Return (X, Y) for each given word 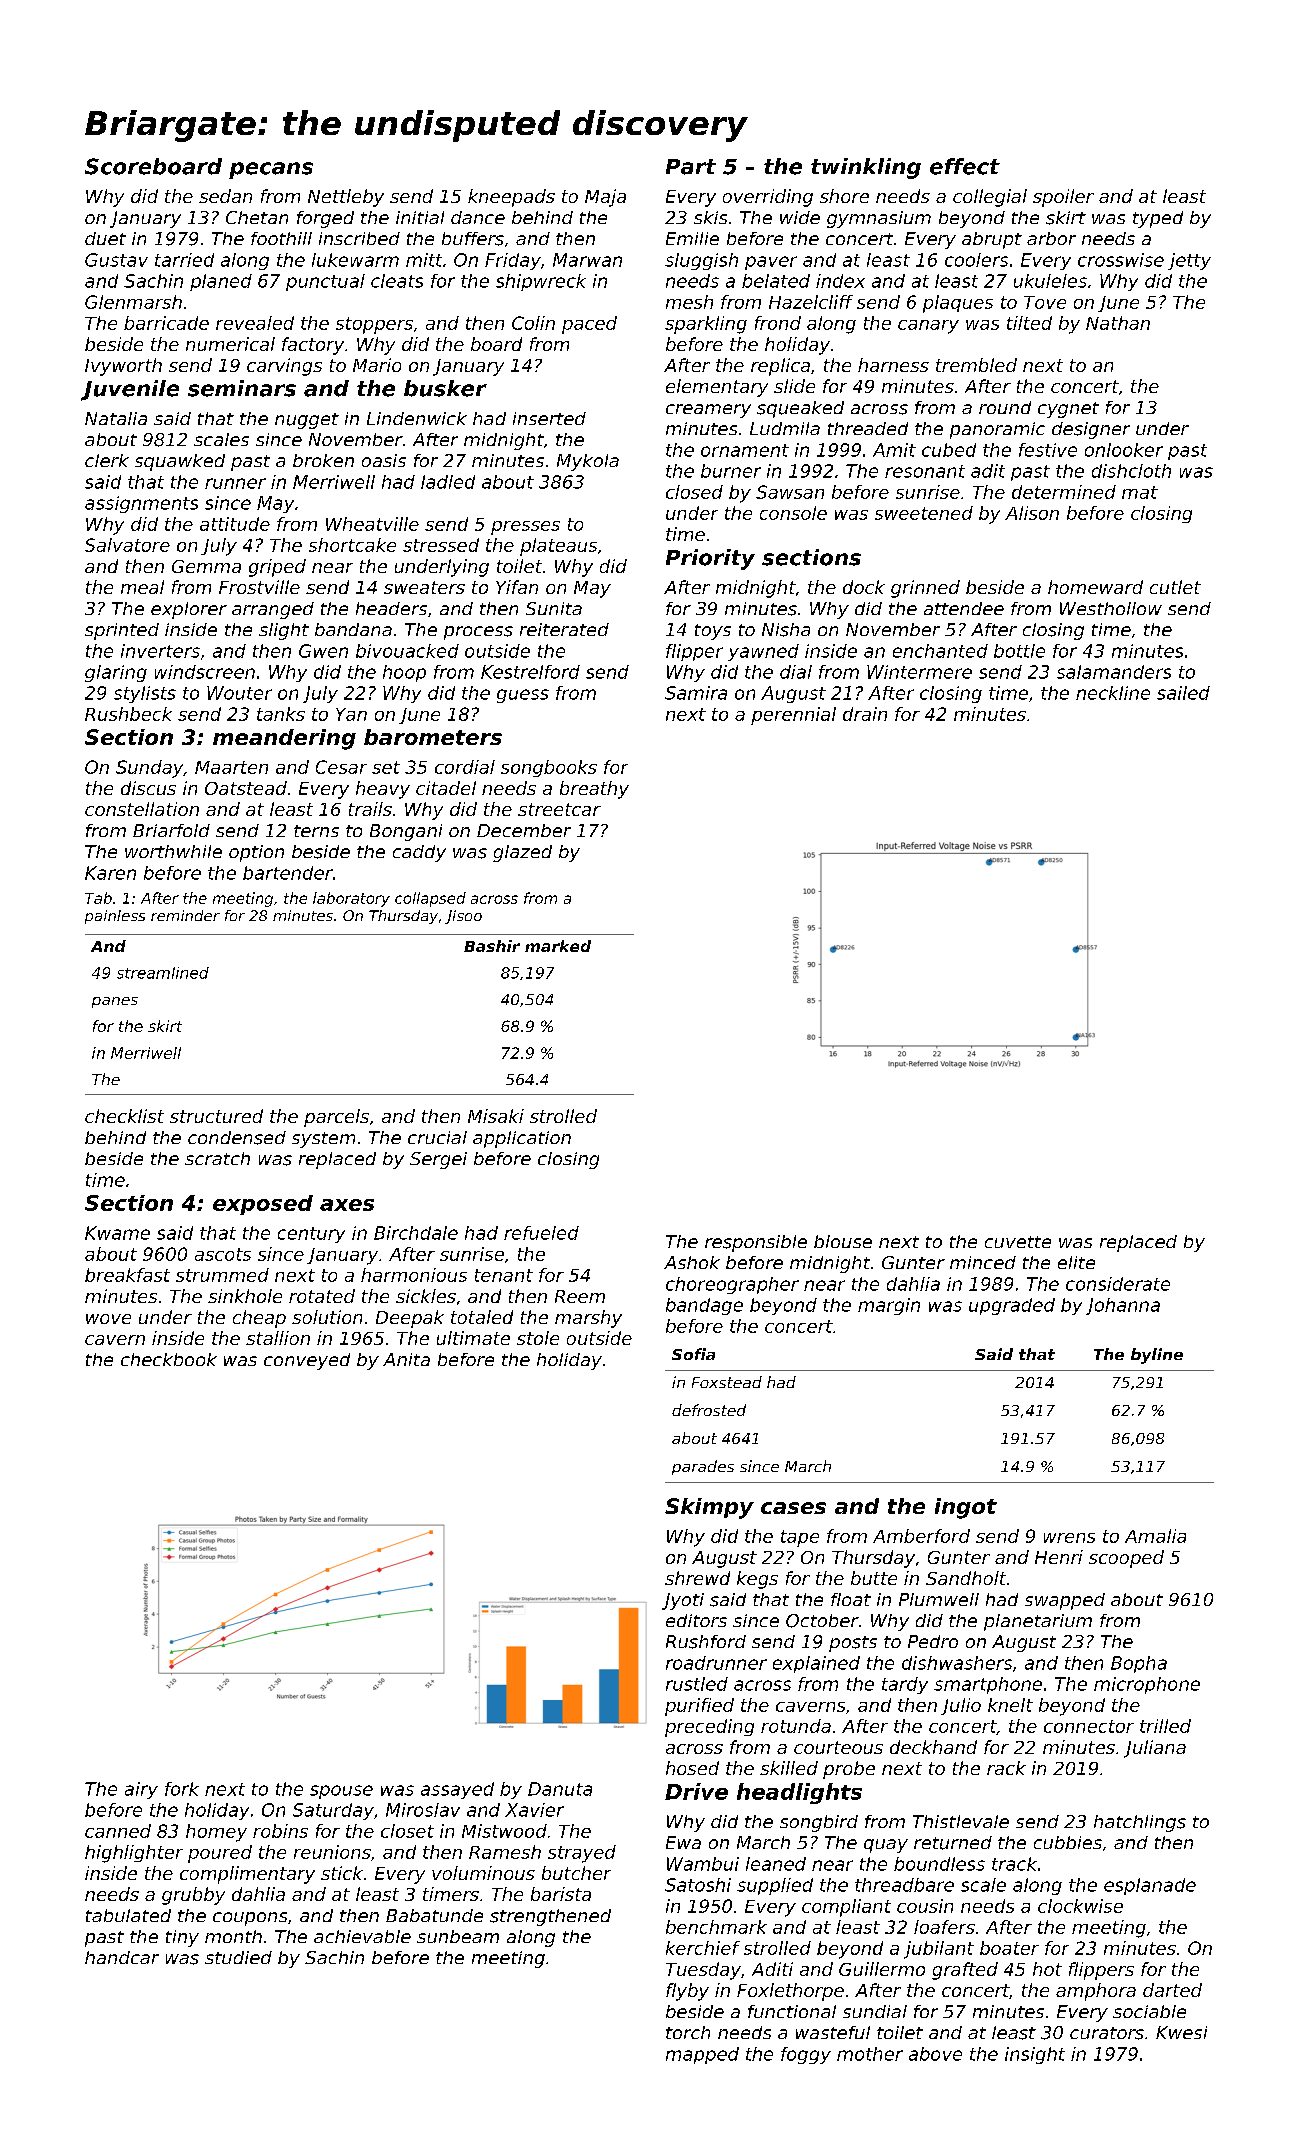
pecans (271, 170)
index (840, 281)
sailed (1183, 693)
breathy (594, 790)
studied (238, 1957)
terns (316, 831)
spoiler (1063, 198)
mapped (702, 2055)
